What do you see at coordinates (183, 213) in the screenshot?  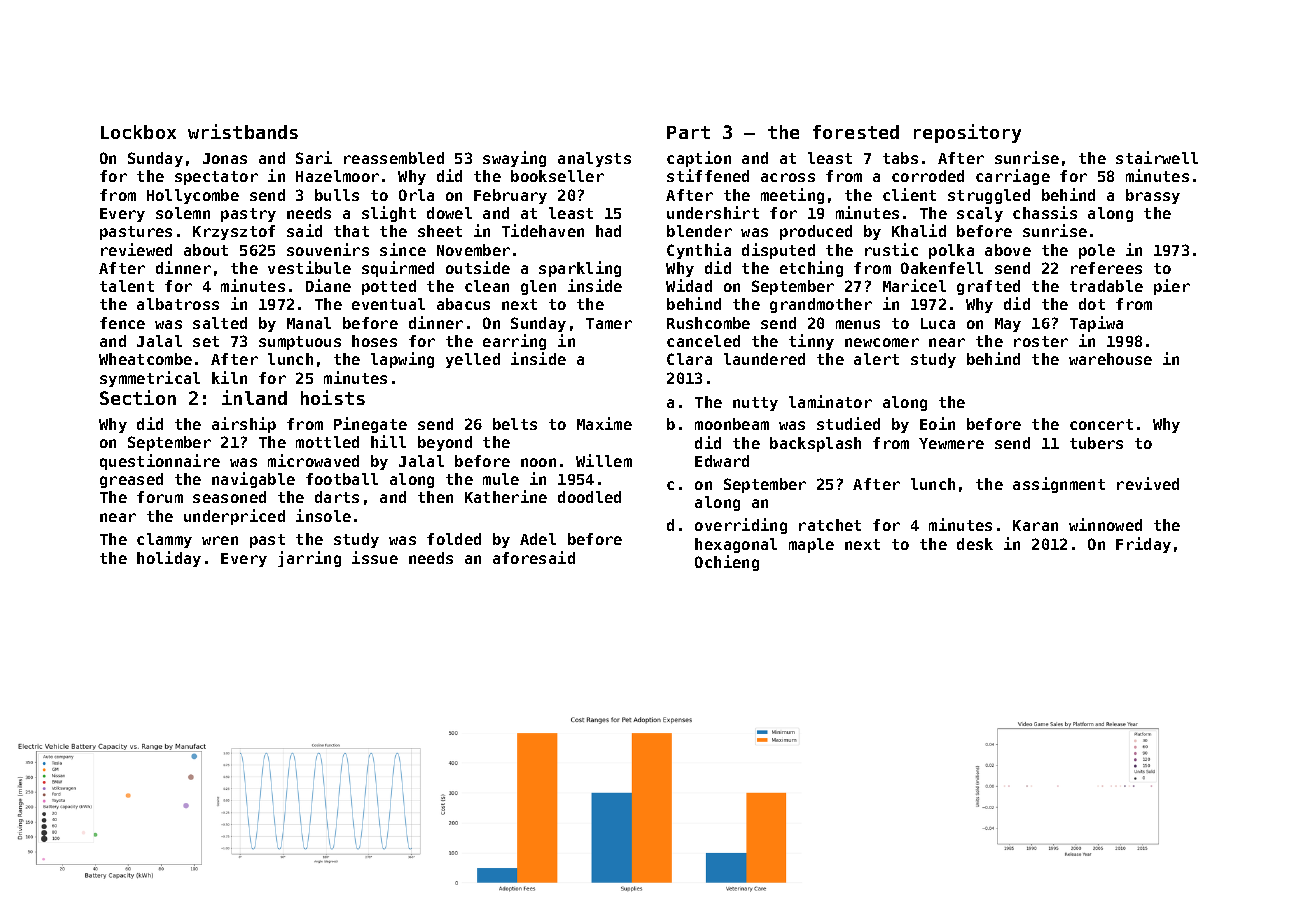 I see `solemn` at bounding box center [183, 213].
